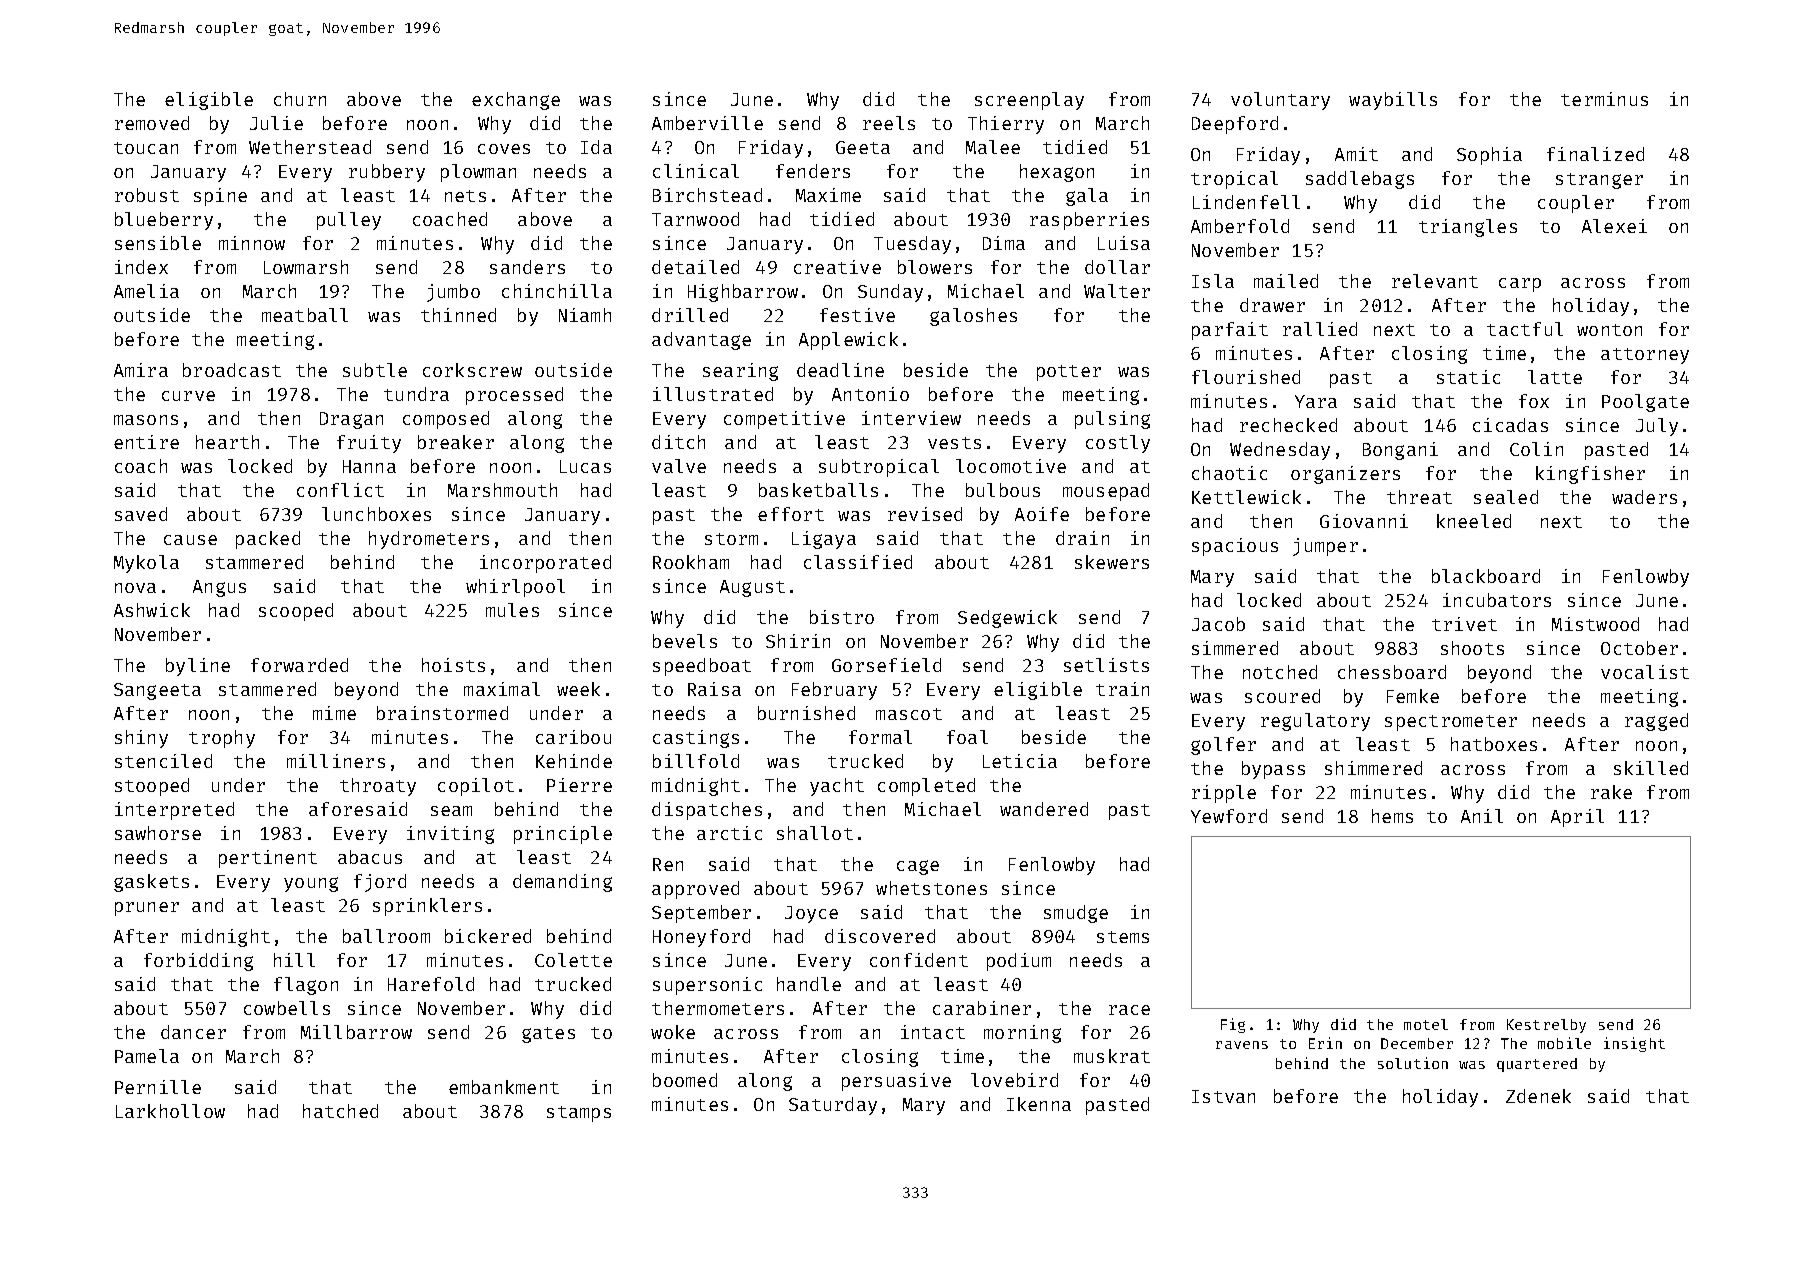  I want to click on terminus, so click(1604, 99).
